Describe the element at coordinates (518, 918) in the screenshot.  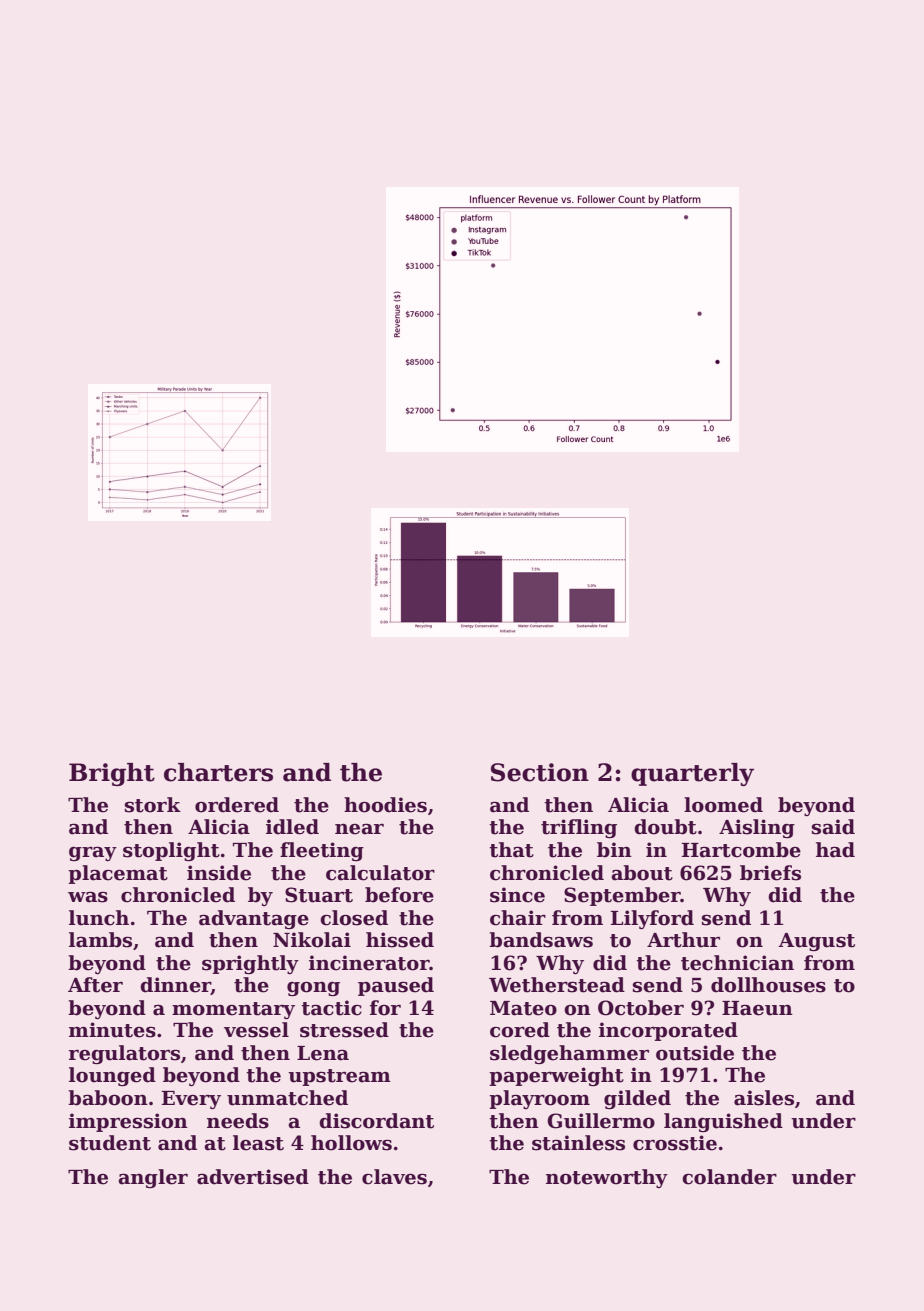
I see `chair` at that location.
